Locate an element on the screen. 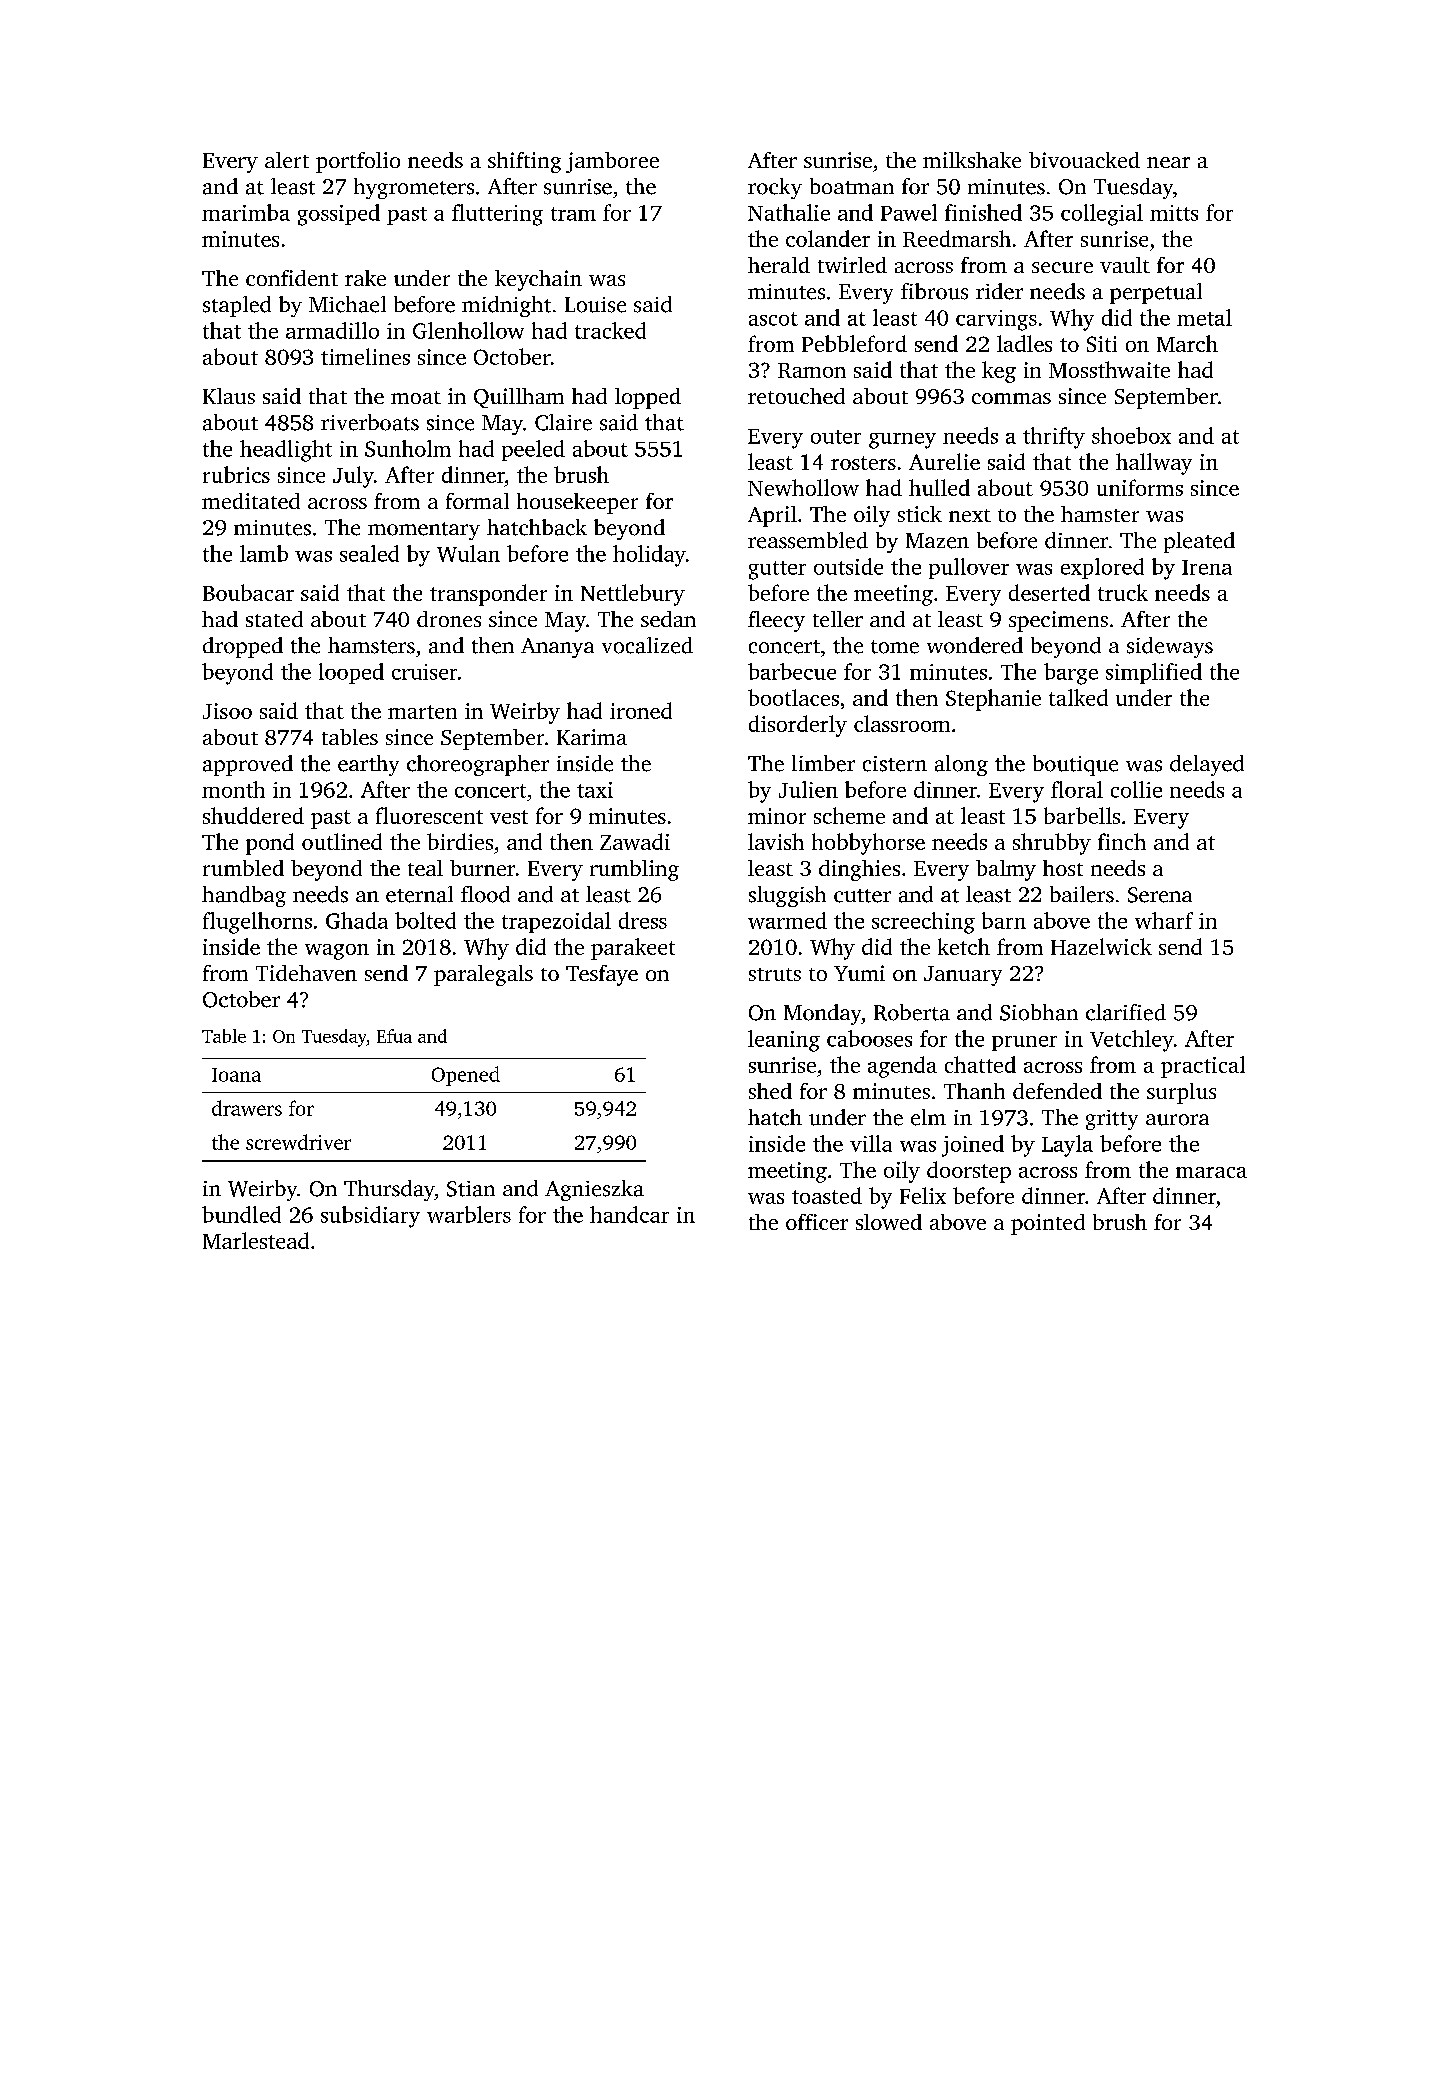 Image resolution: width=1450 pixels, height=2100 pixels. Jisoo is located at coordinates (227, 711).
